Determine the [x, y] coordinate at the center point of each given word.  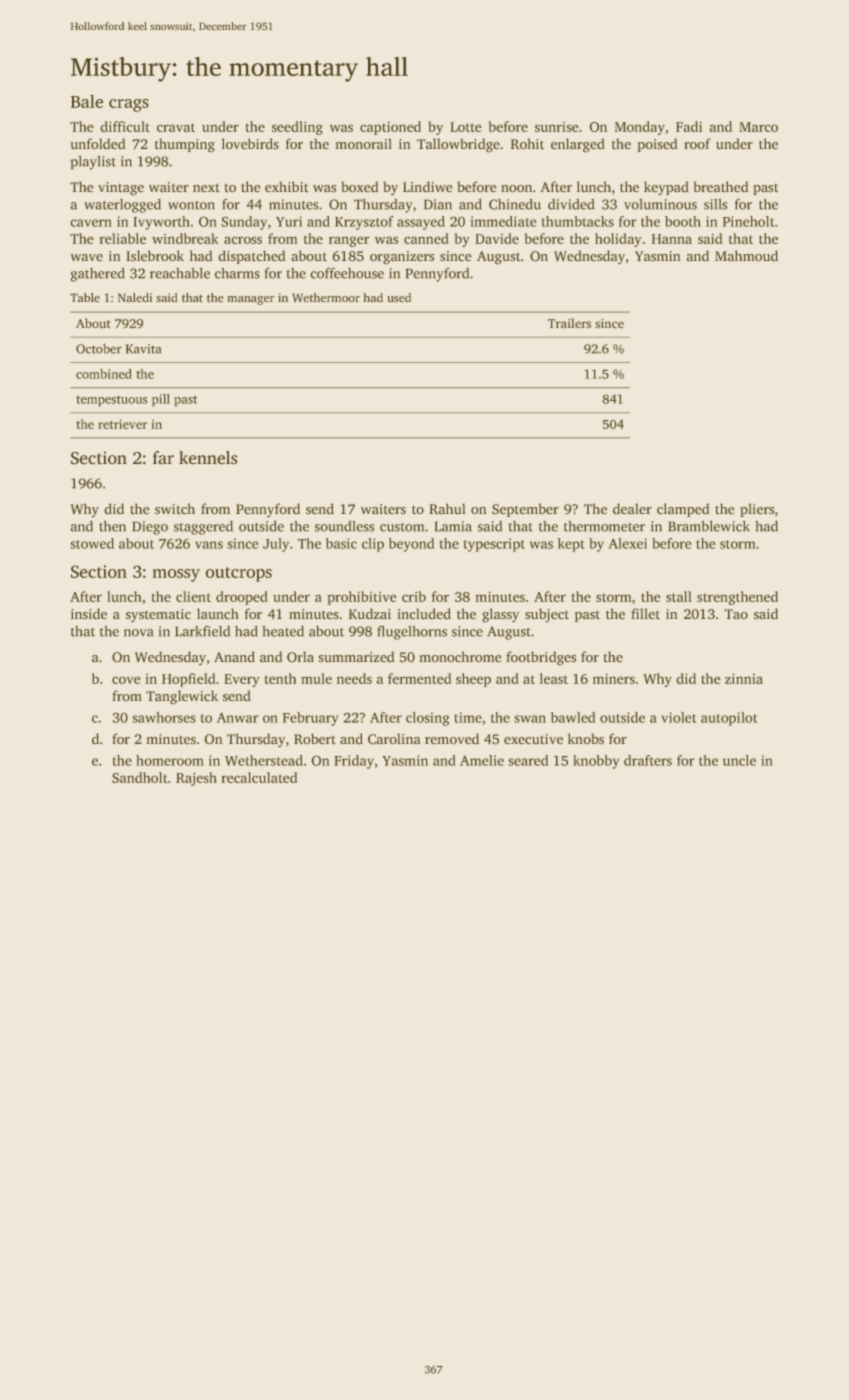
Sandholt [139, 777]
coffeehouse [347, 273]
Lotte [465, 127]
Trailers [569, 323]
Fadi [689, 126]
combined [104, 374]
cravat [176, 127]
